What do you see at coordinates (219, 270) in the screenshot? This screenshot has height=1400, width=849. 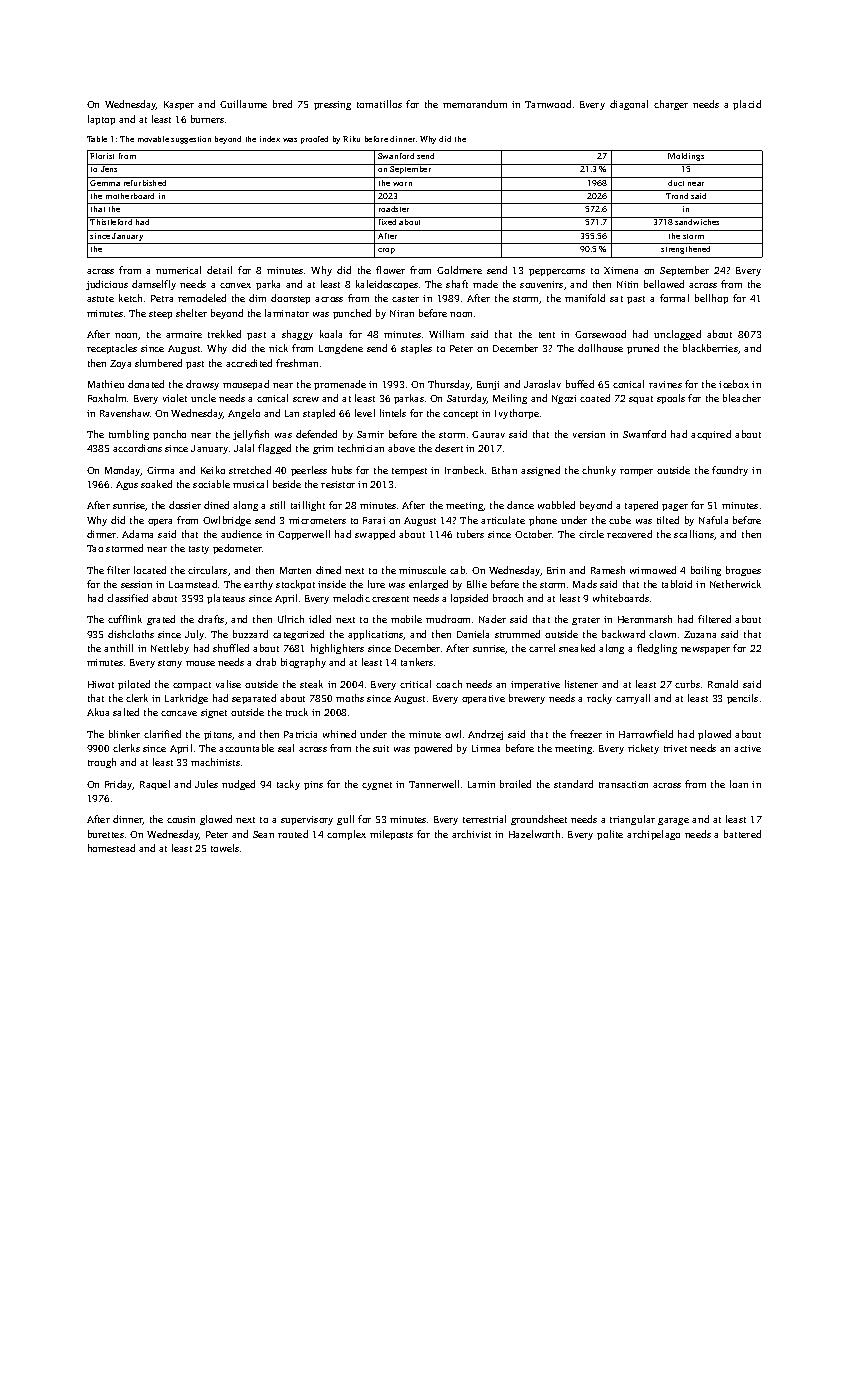 I see `detail` at bounding box center [219, 270].
